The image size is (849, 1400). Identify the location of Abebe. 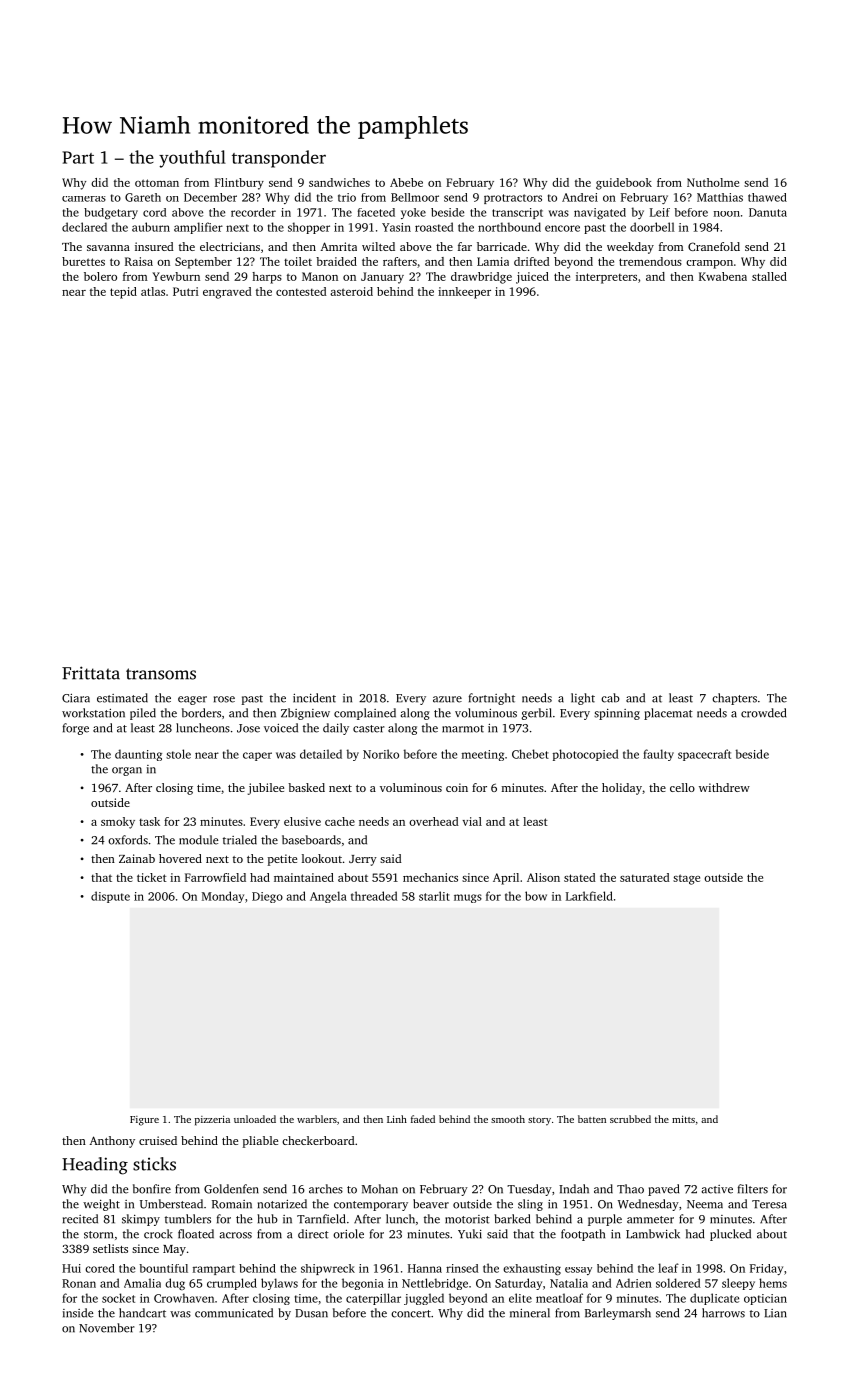
(406, 182).
